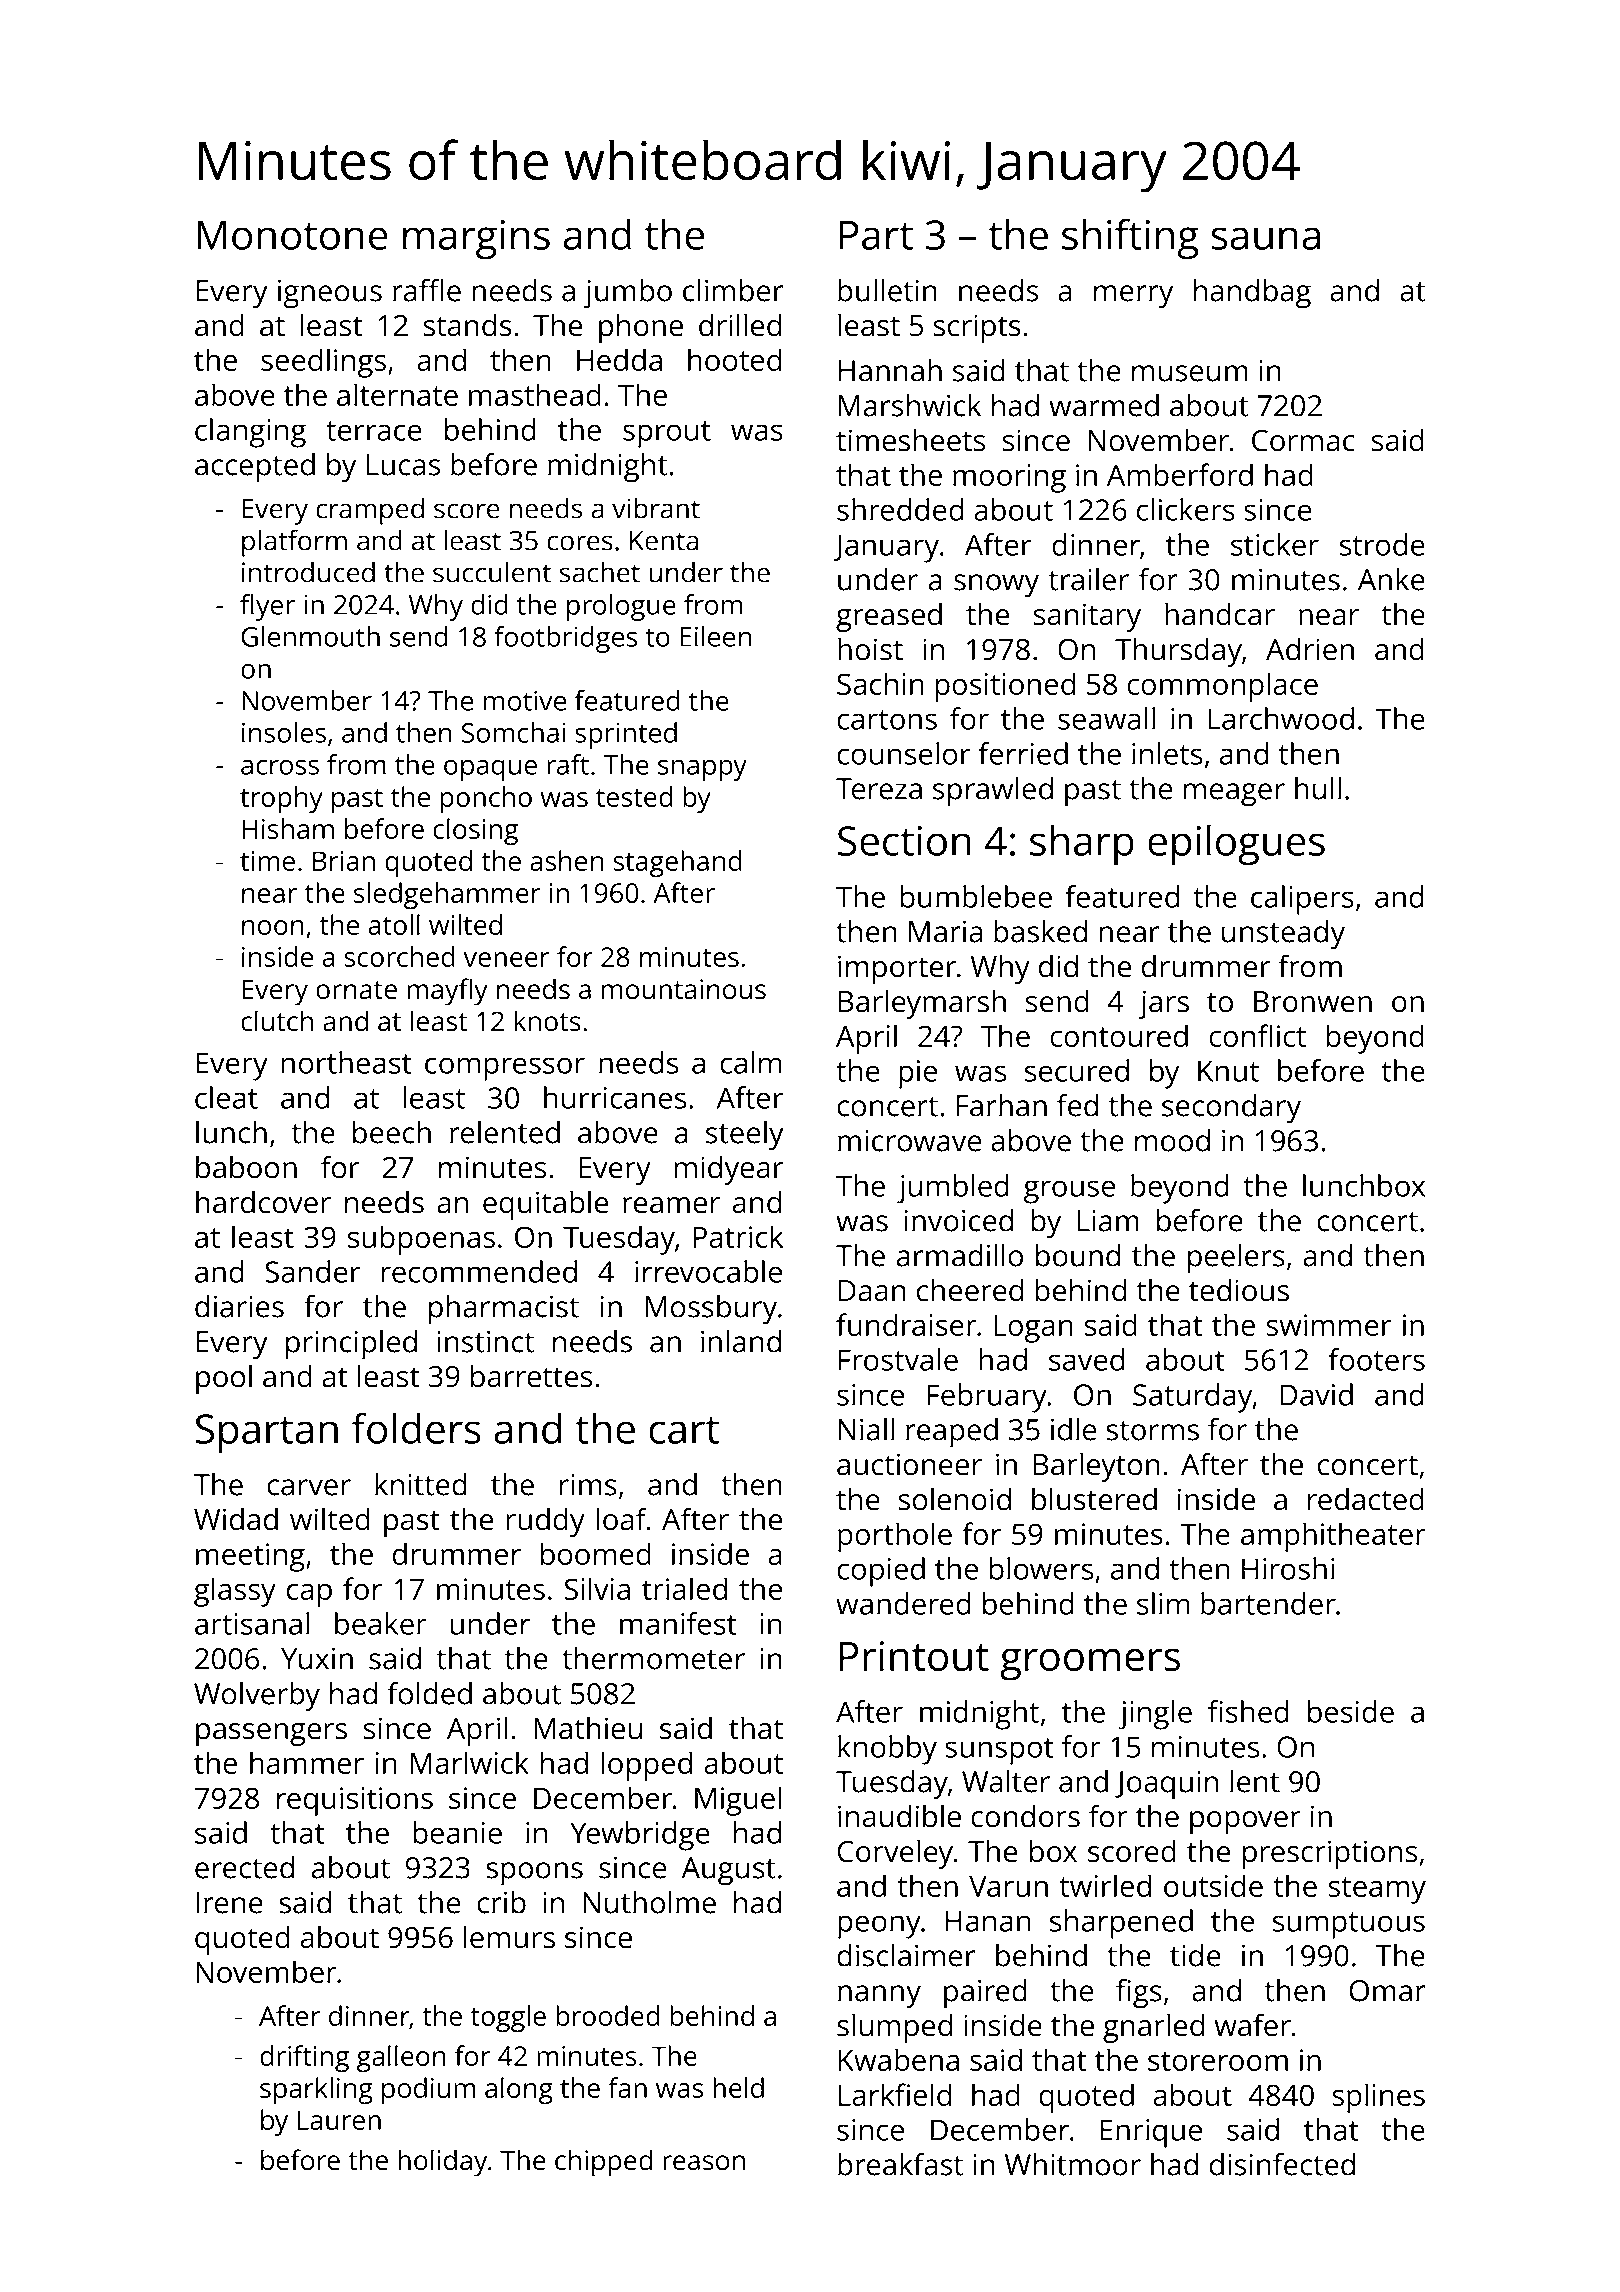 The image size is (1620, 2292). I want to click on holiday, so click(442, 2163).
